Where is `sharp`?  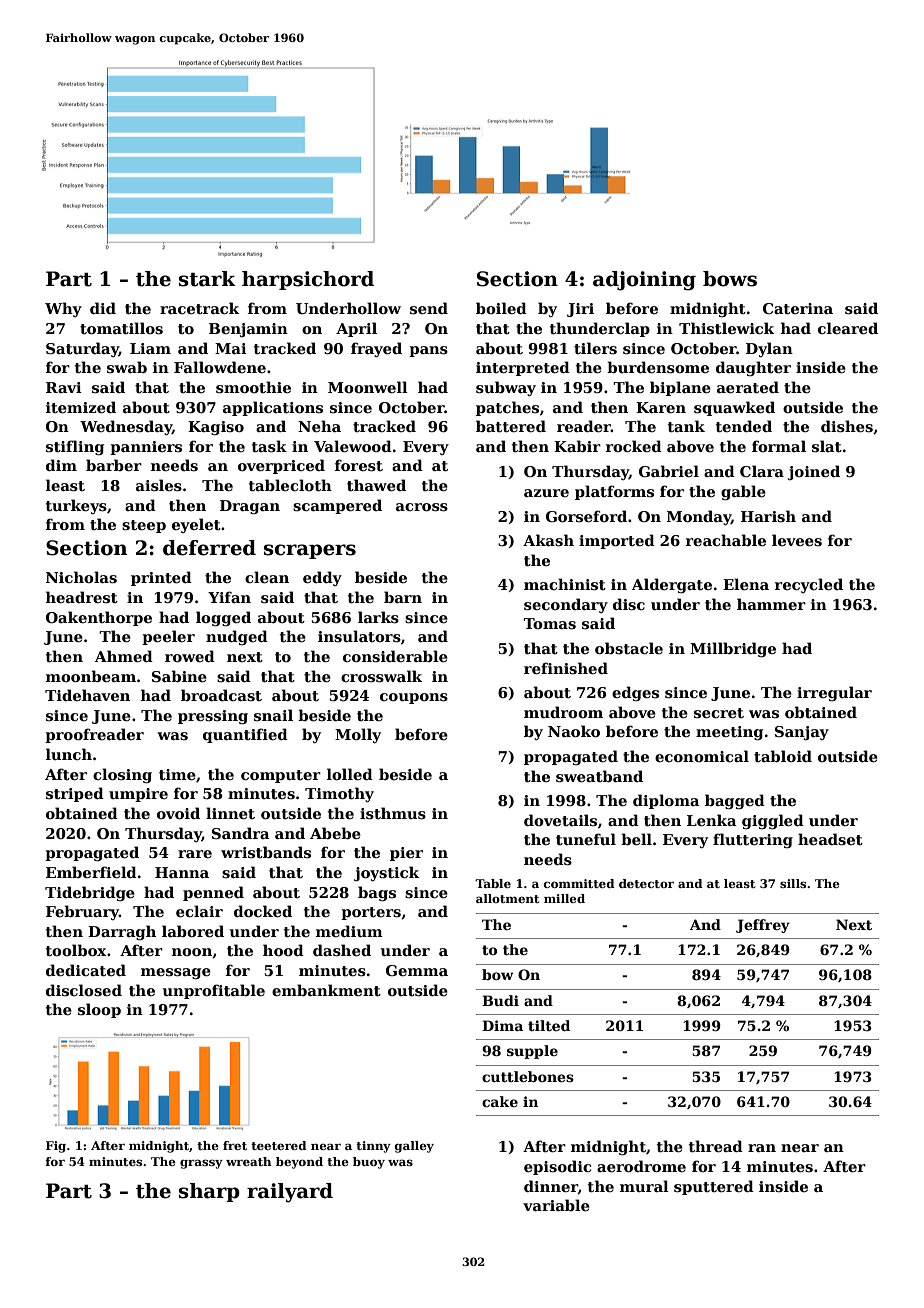 sharp is located at coordinates (209, 1192).
